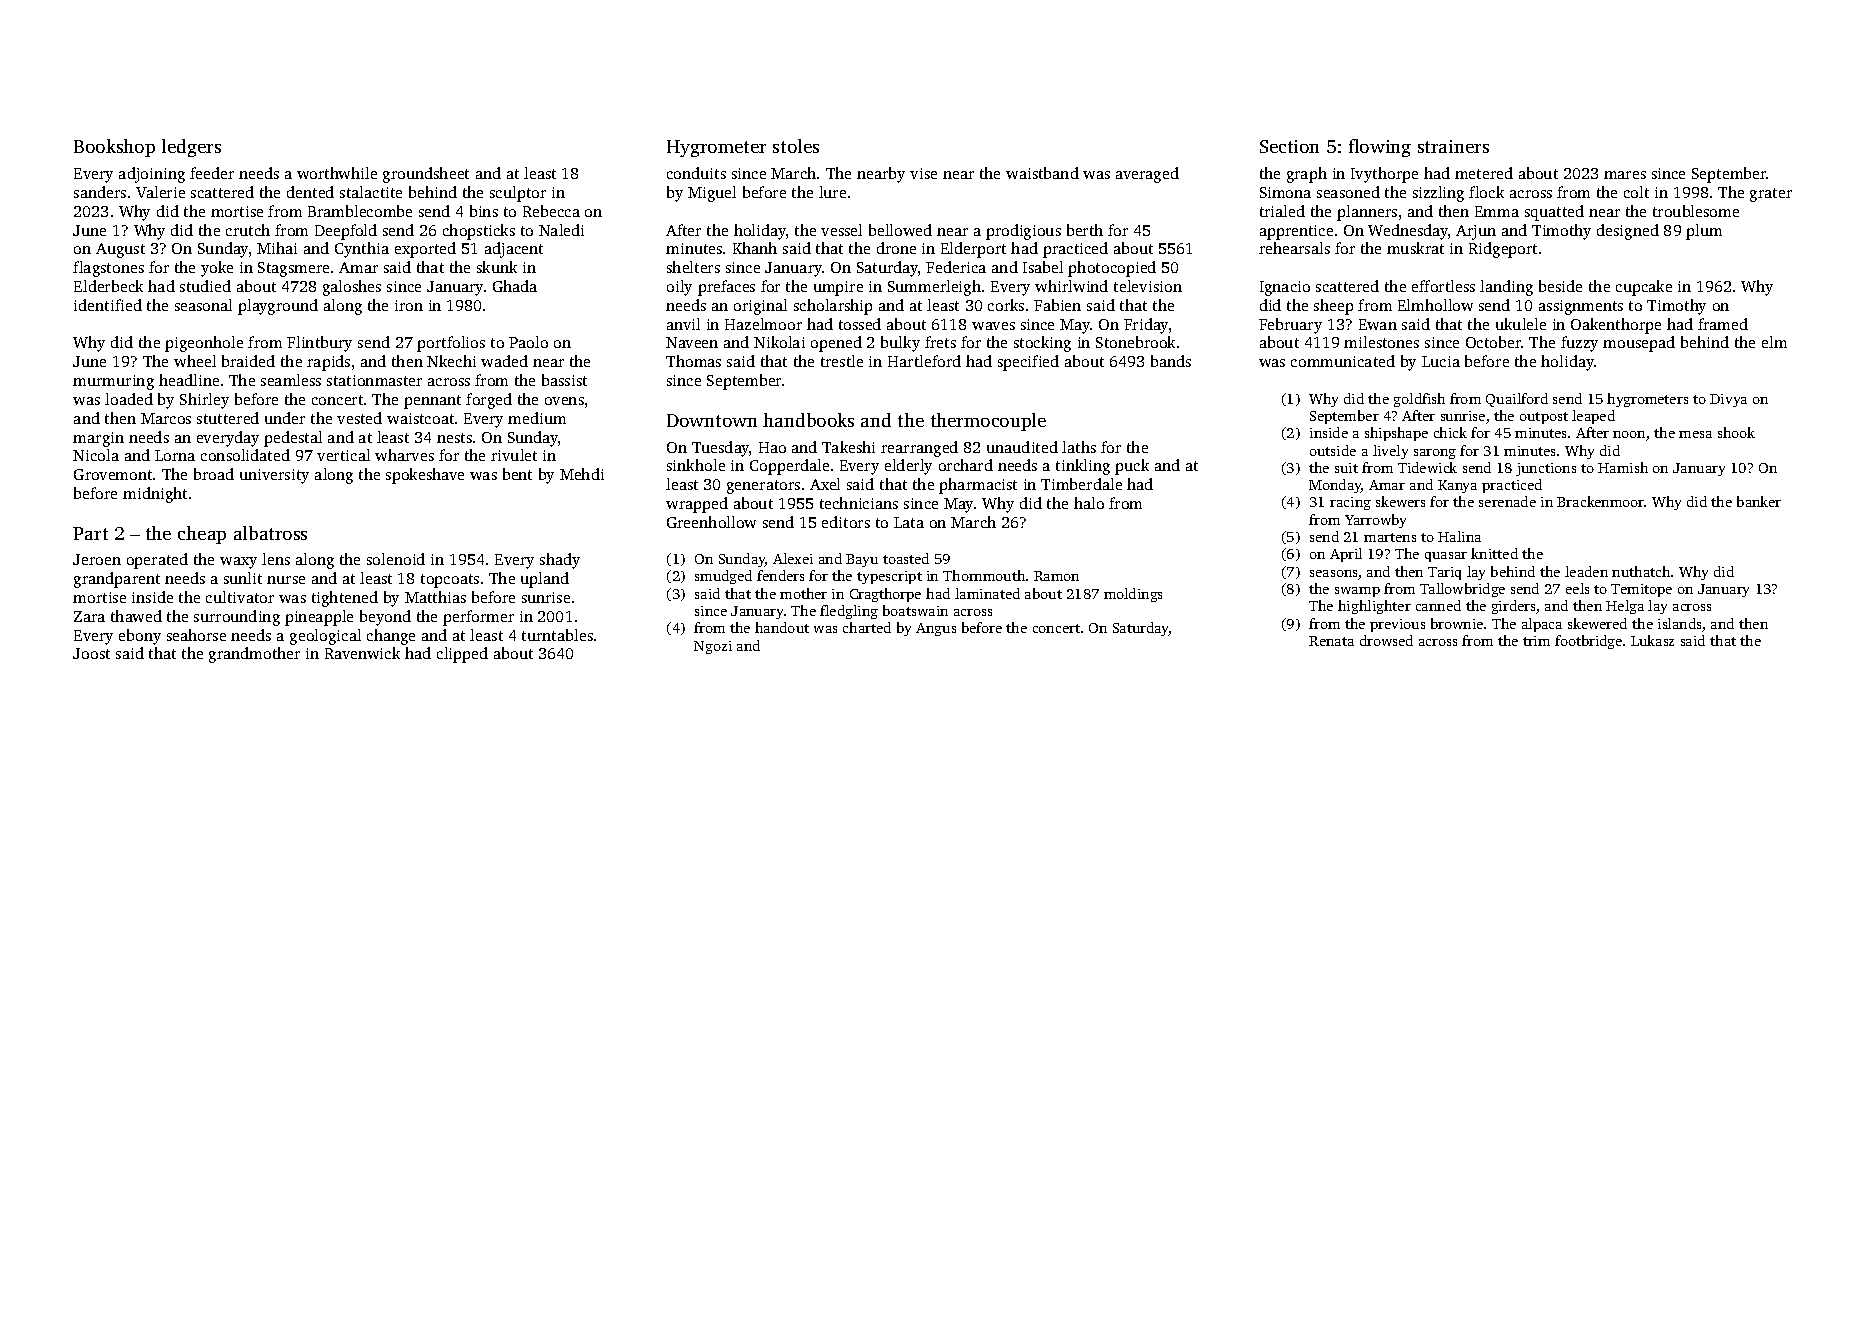  Describe the element at coordinates (906, 558) in the document. I see `toasted` at that location.
